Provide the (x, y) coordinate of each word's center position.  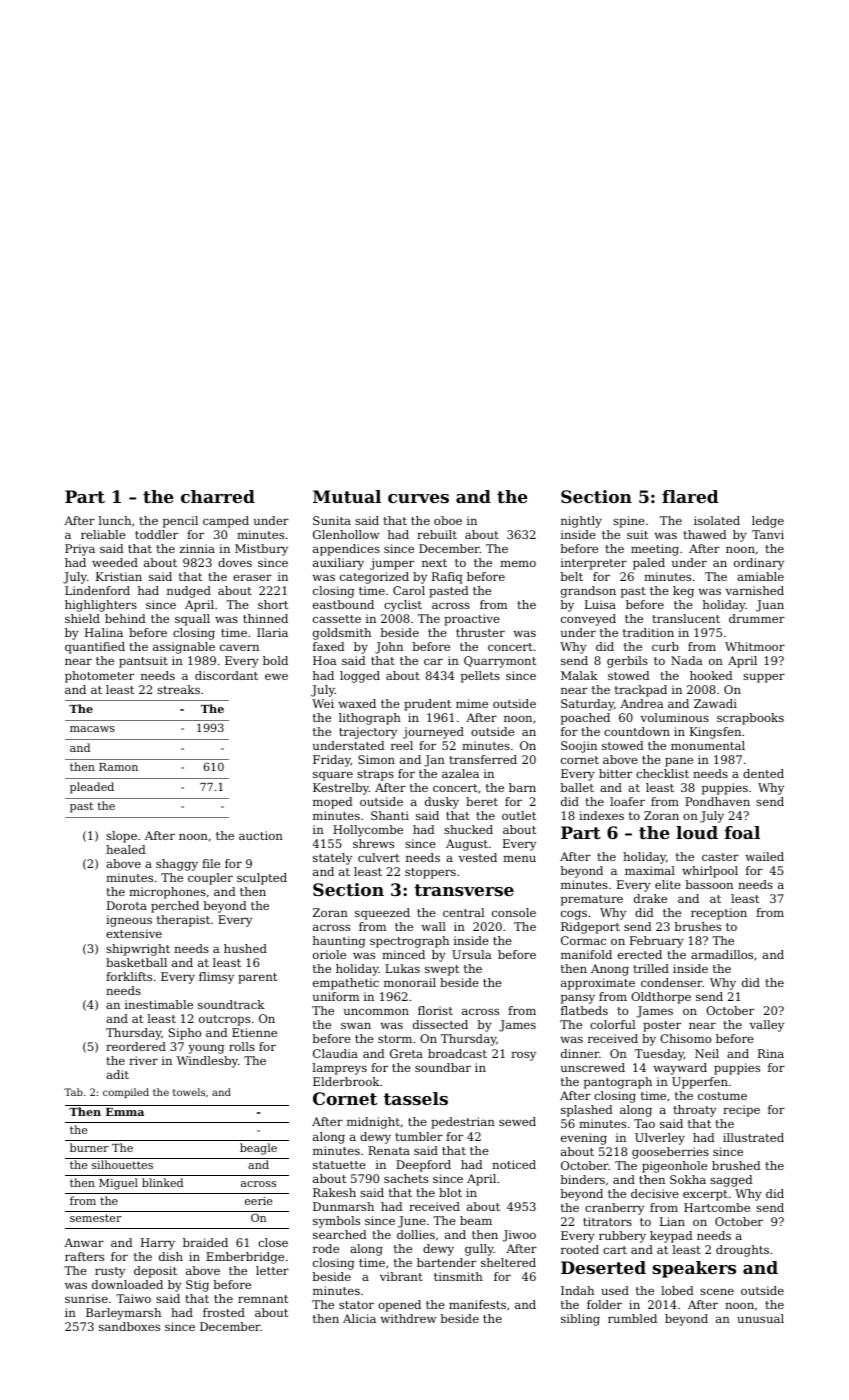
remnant (263, 1299)
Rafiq (447, 578)
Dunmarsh (343, 1206)
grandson (588, 592)
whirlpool (710, 872)
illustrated (753, 1137)
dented (763, 773)
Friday (332, 761)
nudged (189, 592)
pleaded (92, 788)
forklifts (129, 976)
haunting (339, 942)
